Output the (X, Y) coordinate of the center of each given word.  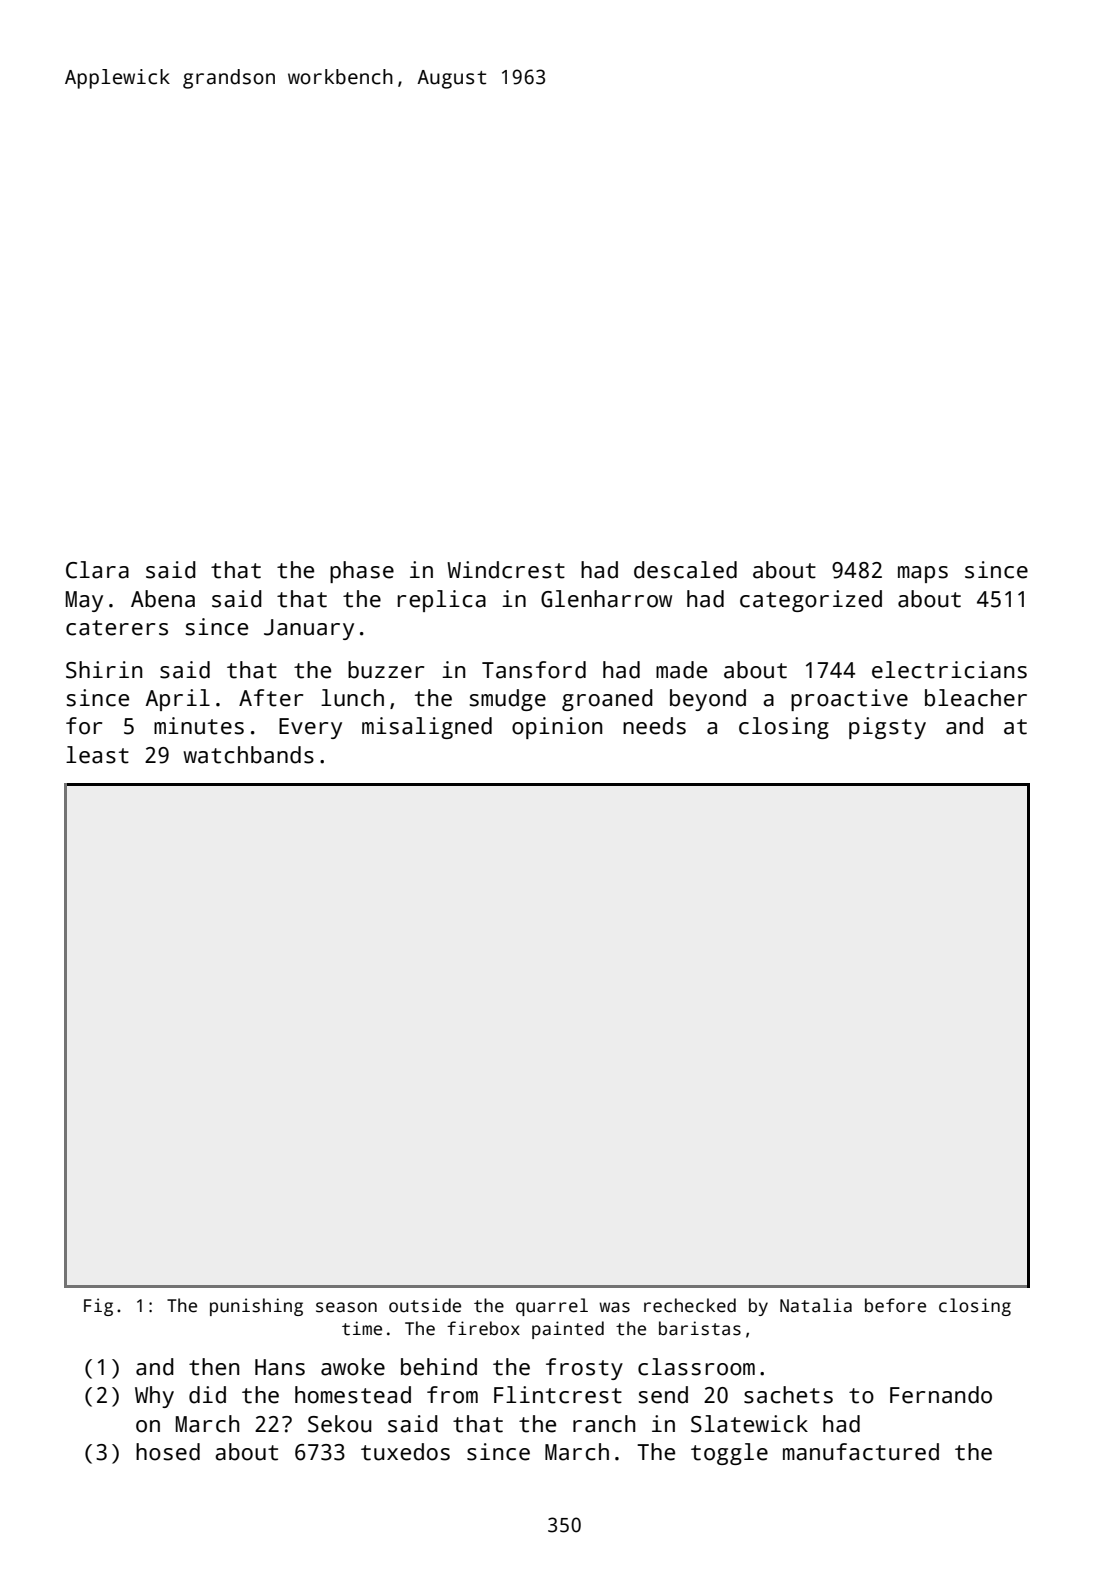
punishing (256, 1307)
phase (362, 572)
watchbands (248, 755)
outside (425, 1305)
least (97, 755)
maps (923, 574)
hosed (168, 1452)
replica (441, 601)
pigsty (887, 728)
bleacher (976, 698)
